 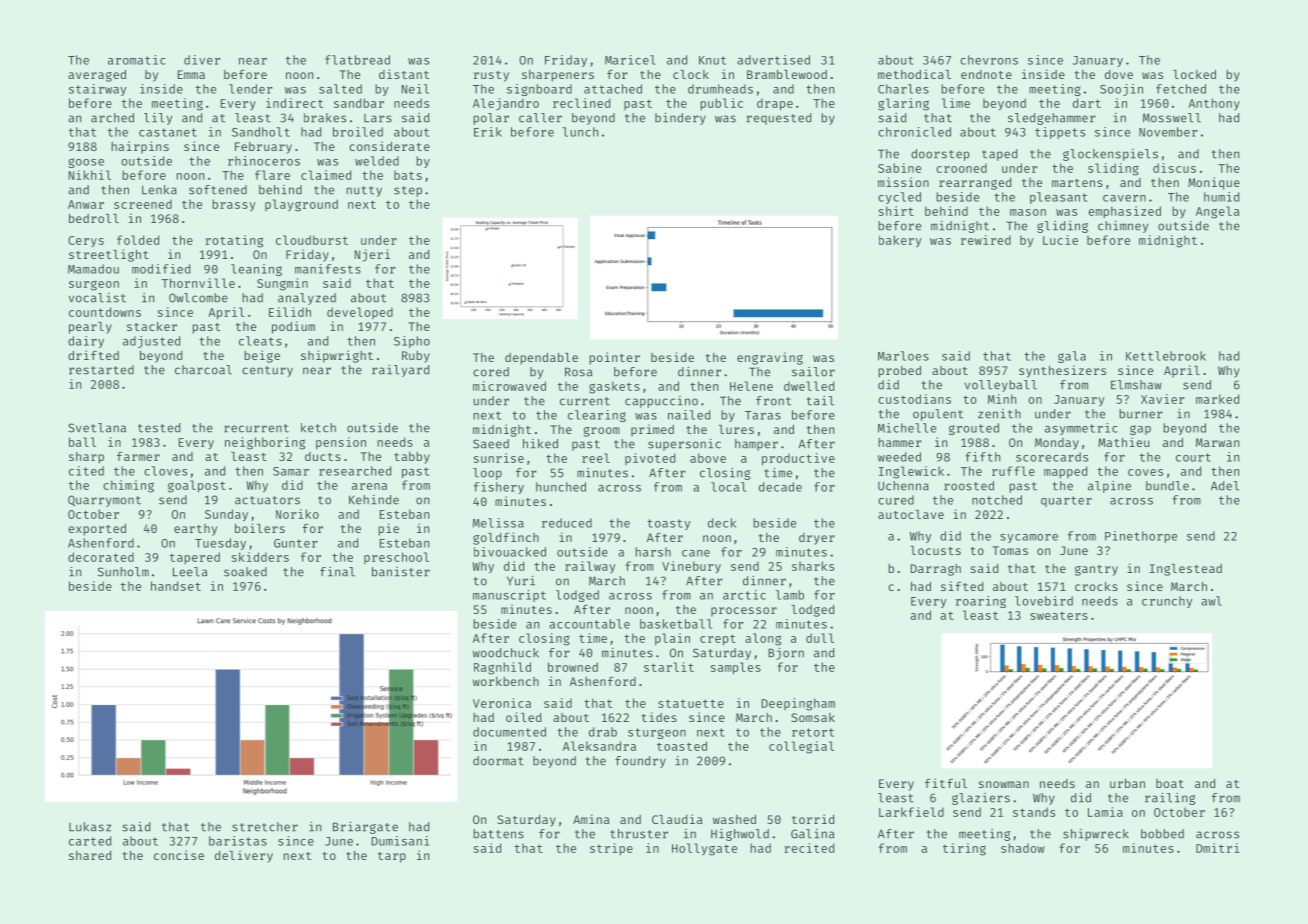 I want to click on Njeri, so click(x=372, y=255).
